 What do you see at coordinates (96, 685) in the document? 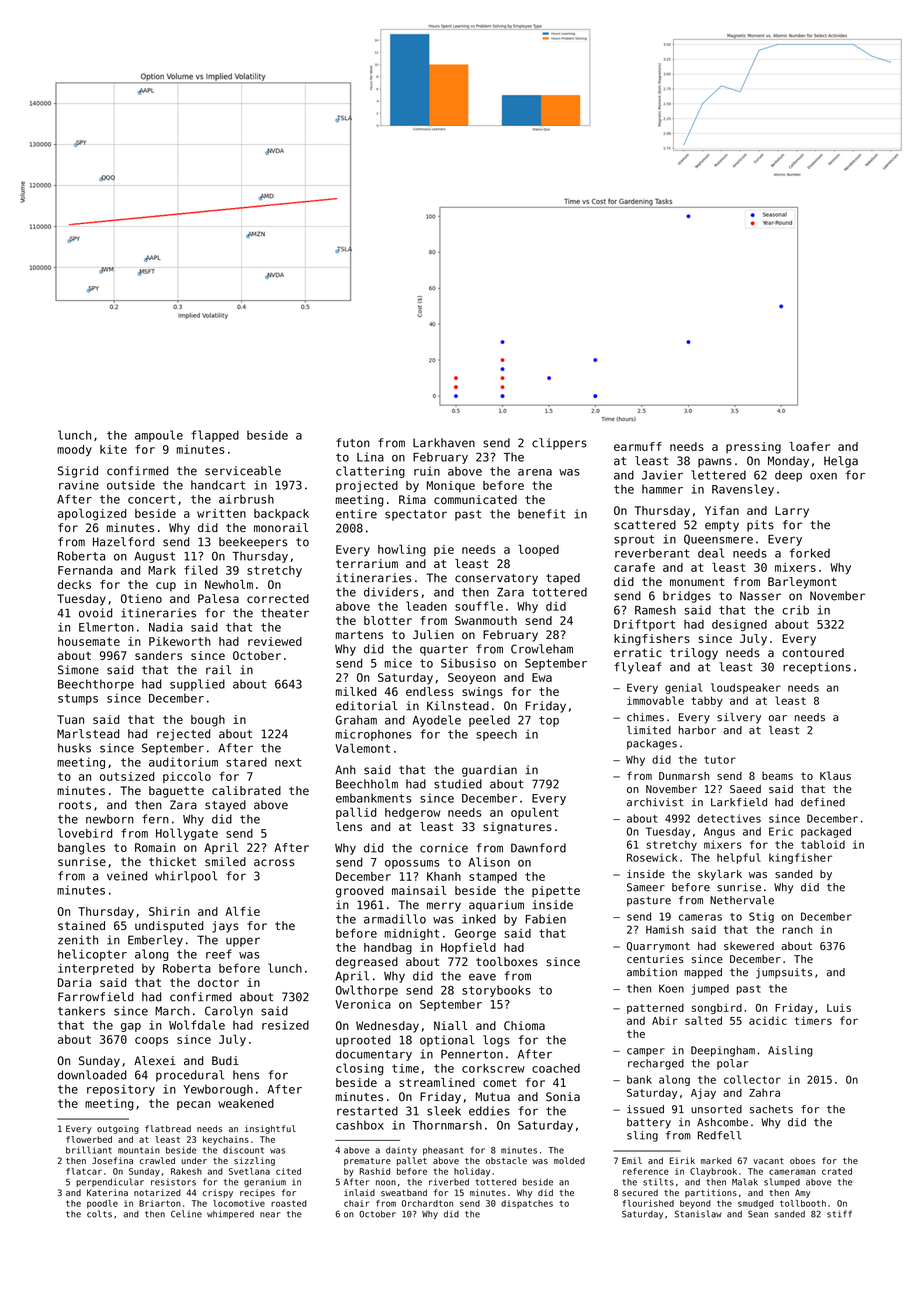
I see `Beechthorpe` at bounding box center [96, 685].
